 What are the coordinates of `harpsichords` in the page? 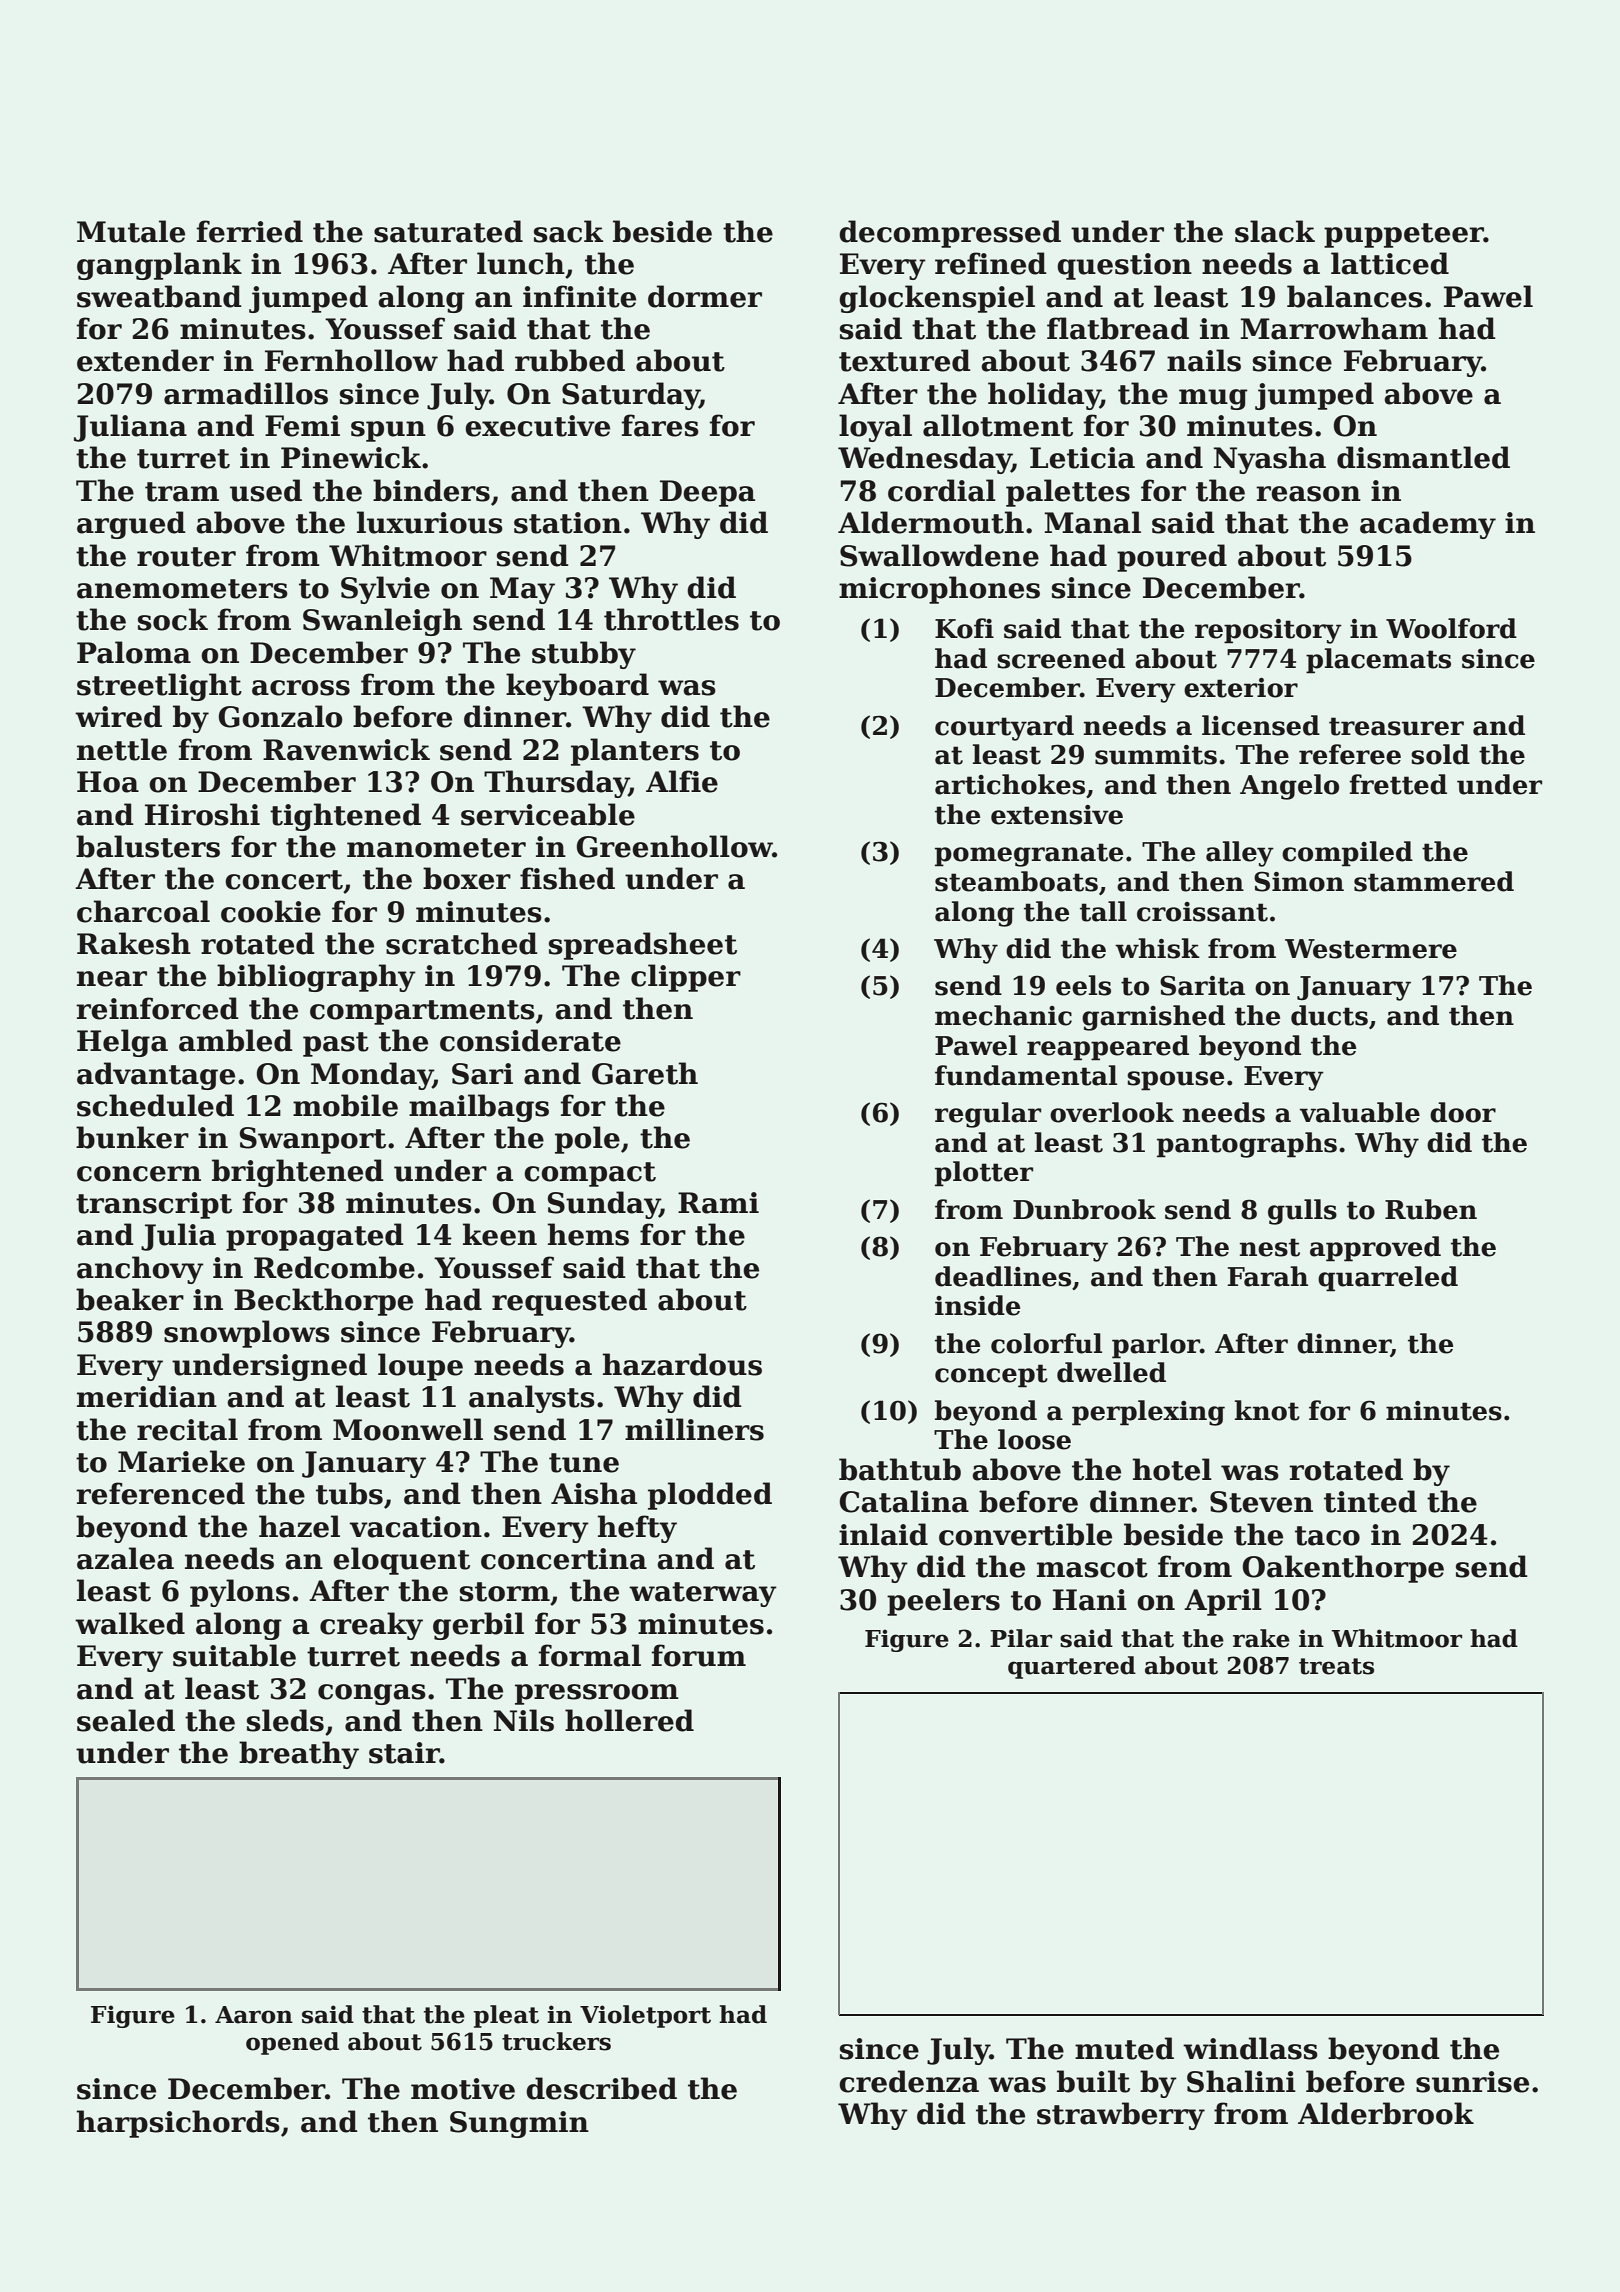 It's located at (178, 2124).
